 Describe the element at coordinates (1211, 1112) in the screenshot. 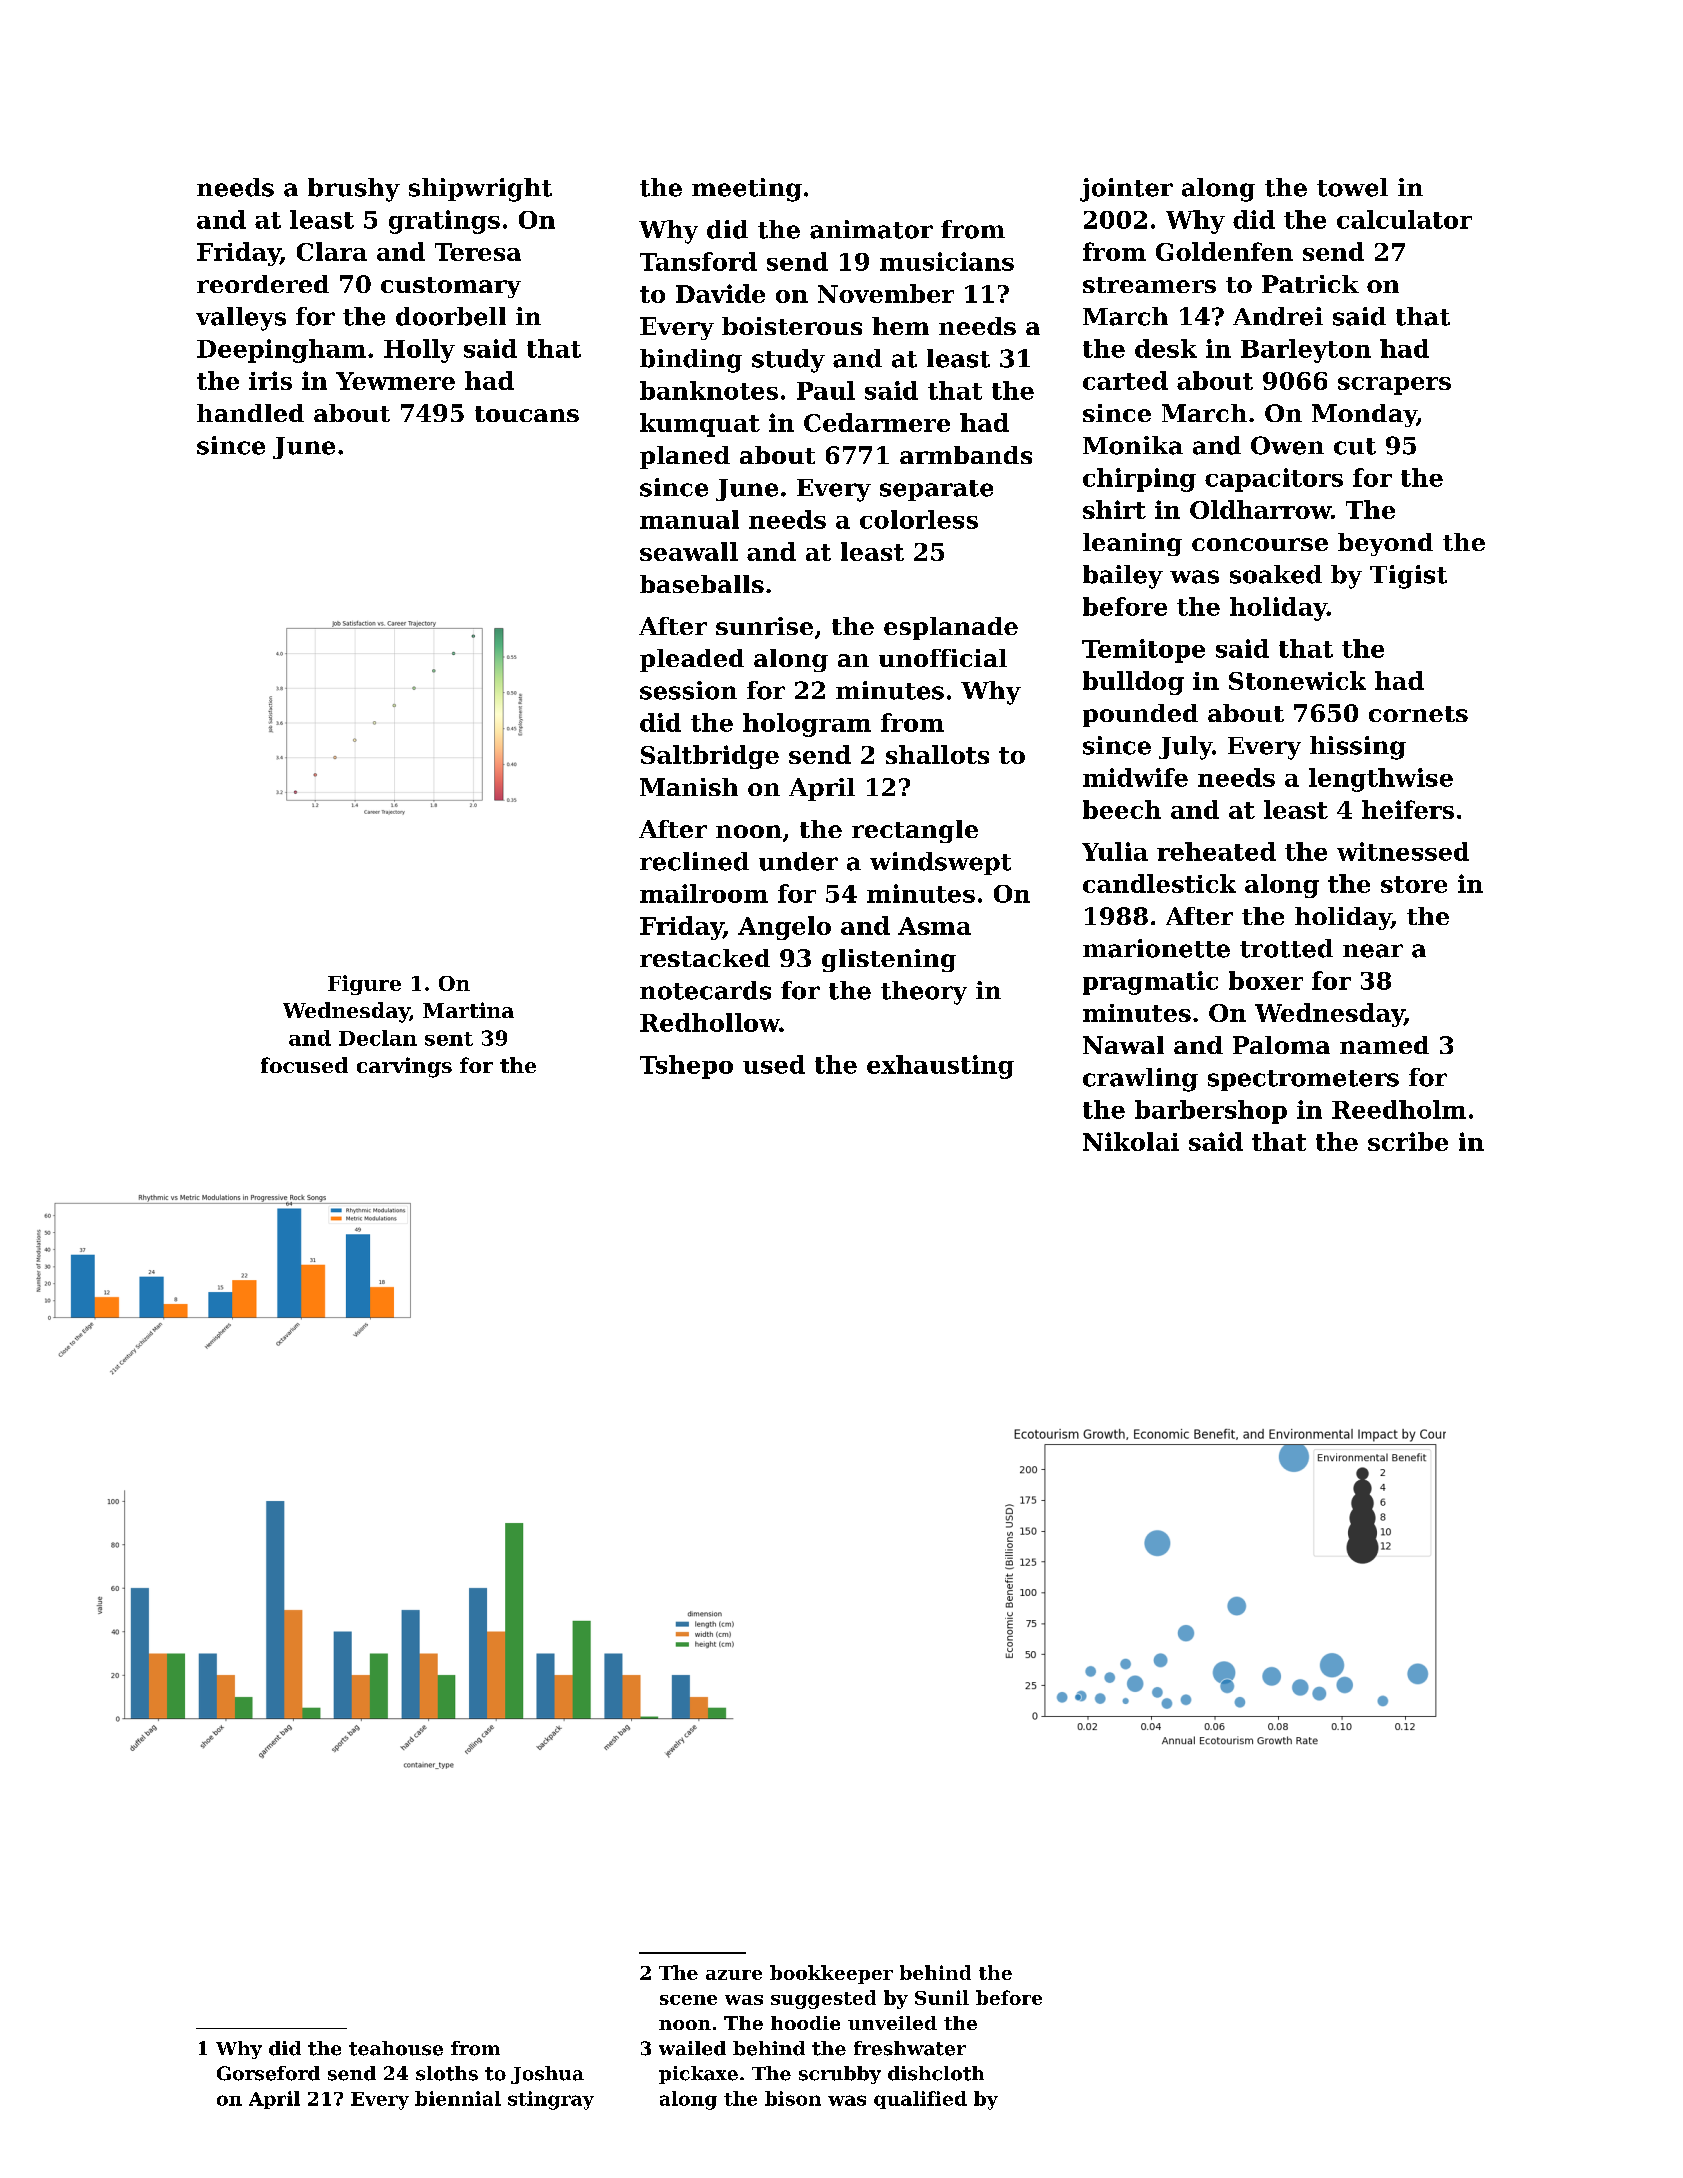

I see `barbershop` at that location.
